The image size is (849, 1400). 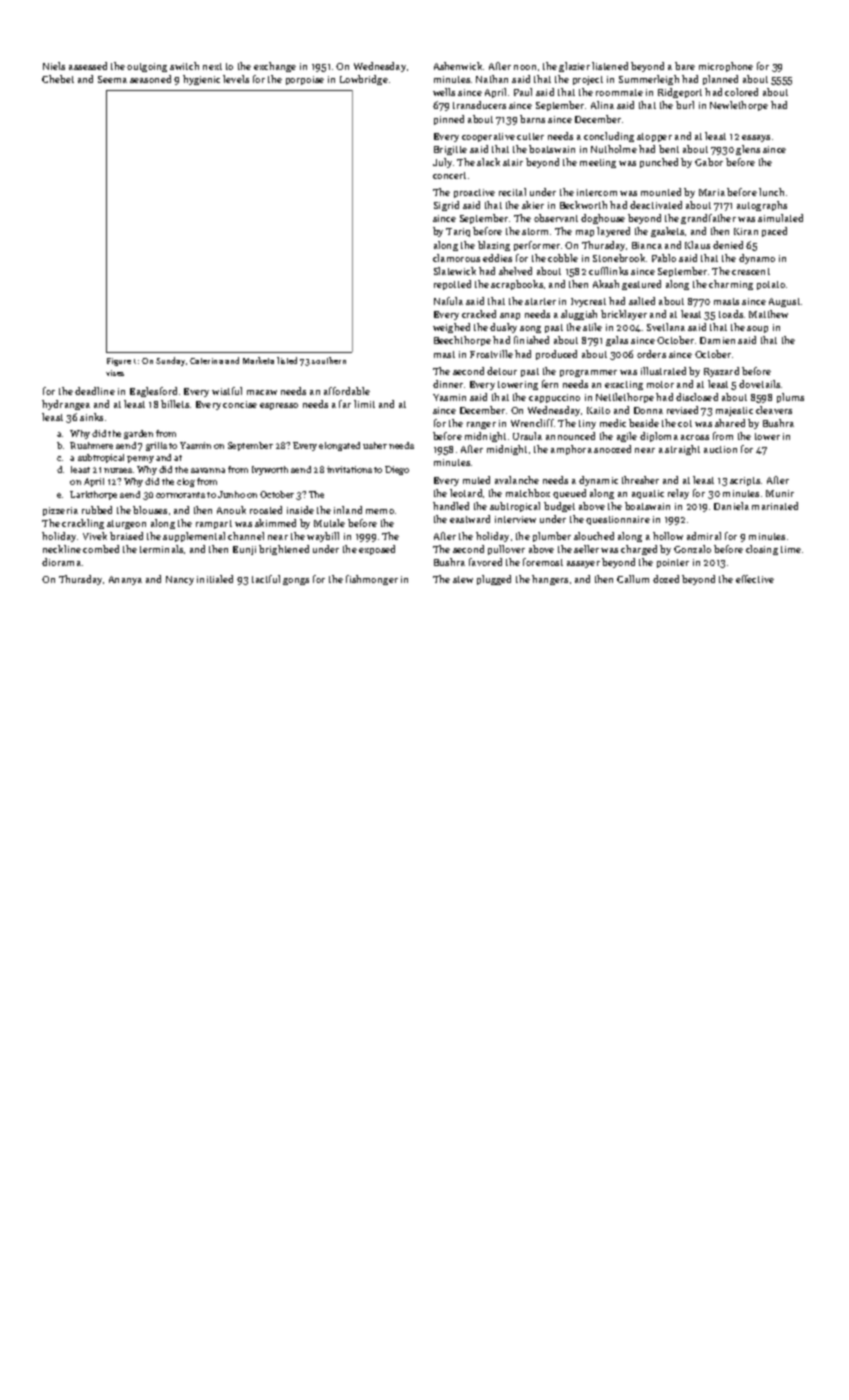 I want to click on penny, so click(x=140, y=459).
